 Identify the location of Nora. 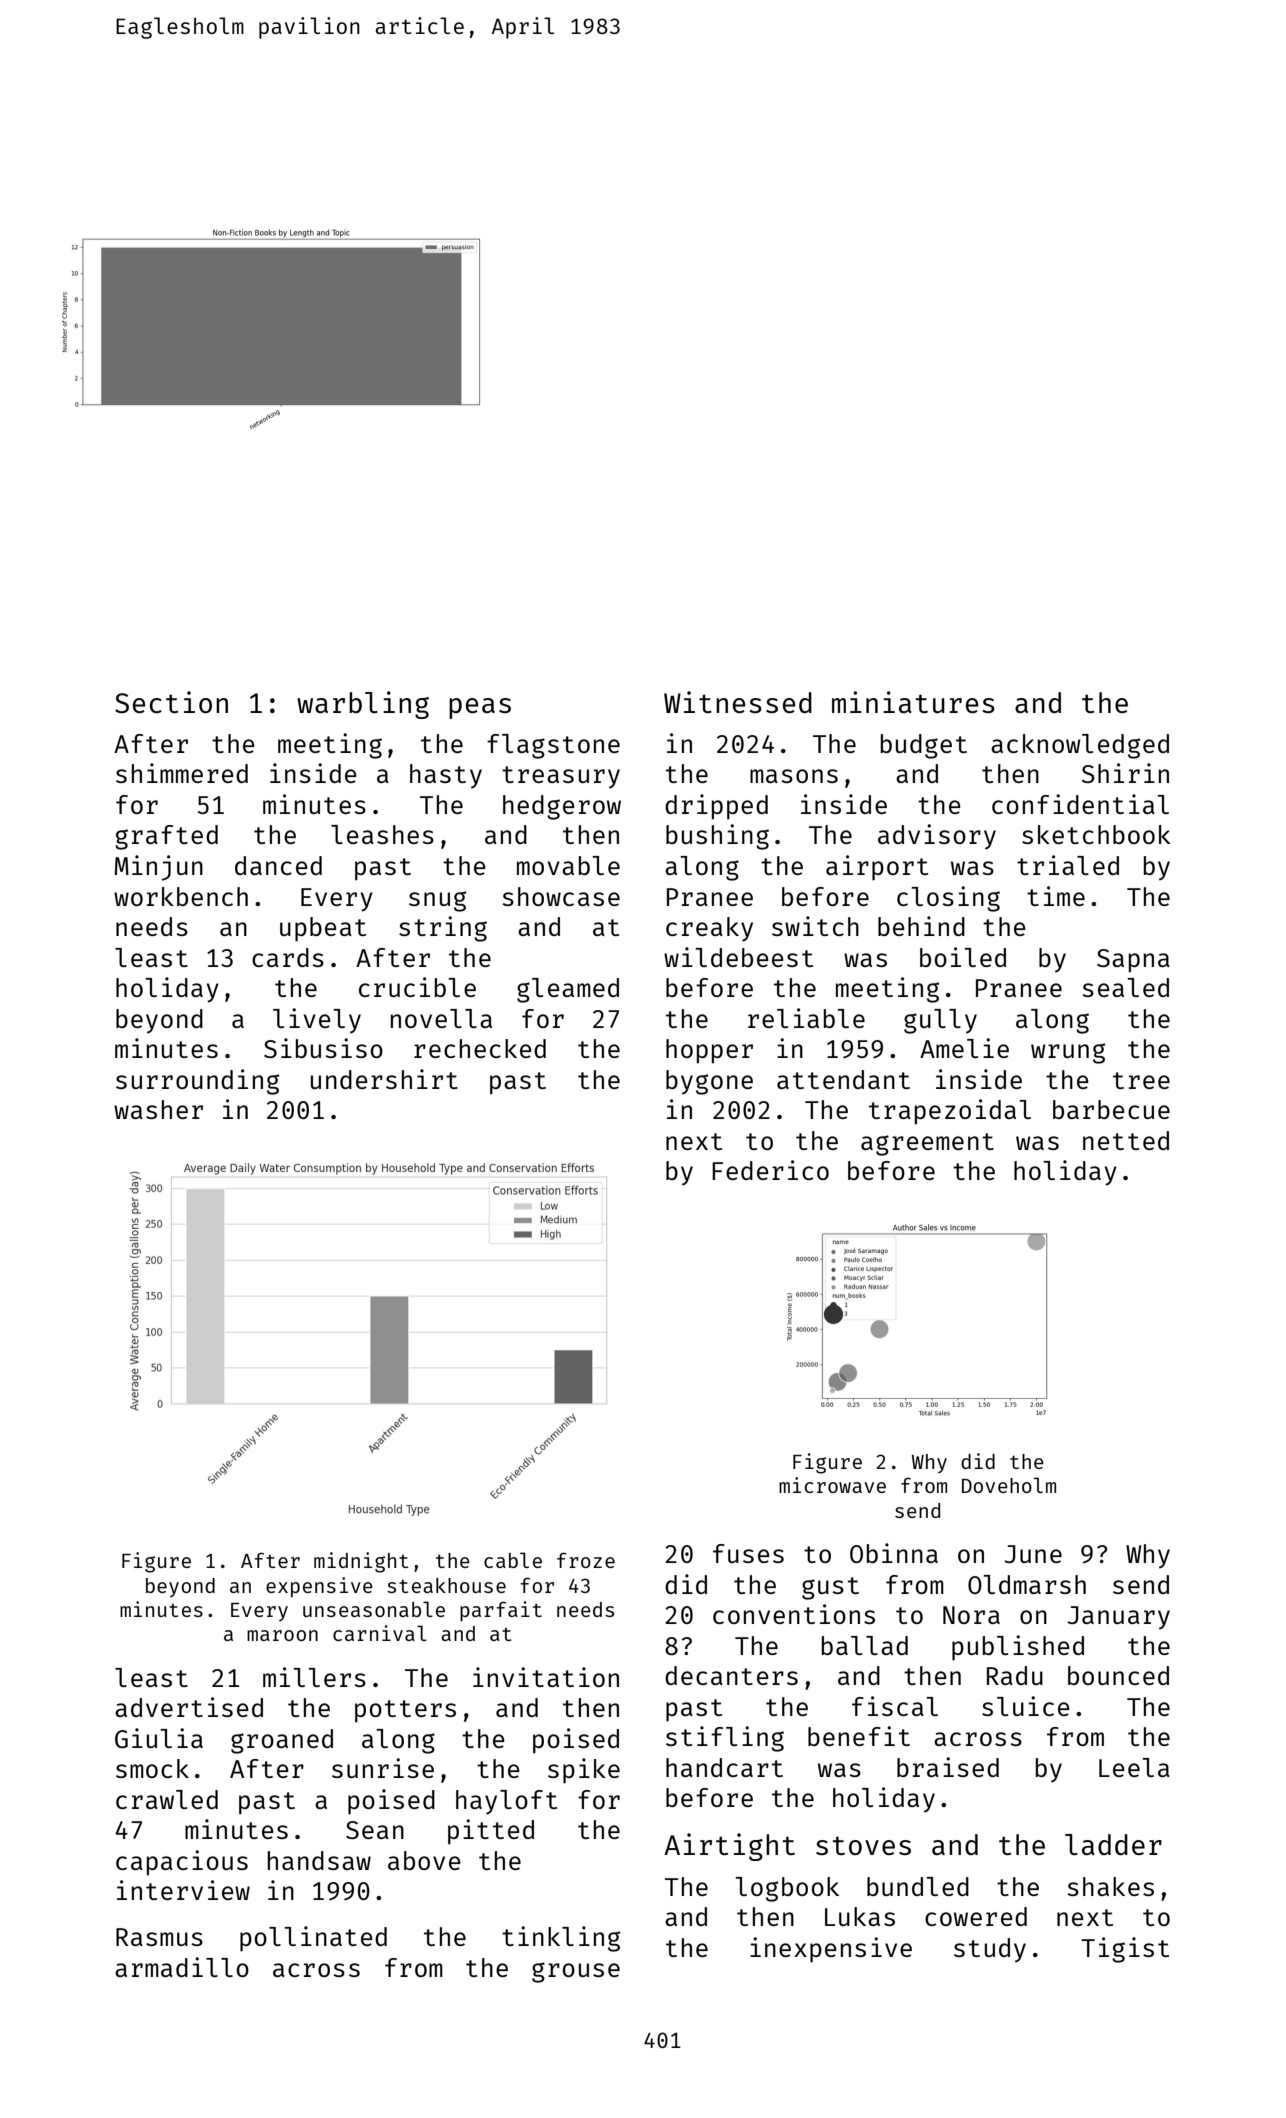
(971, 1615).
